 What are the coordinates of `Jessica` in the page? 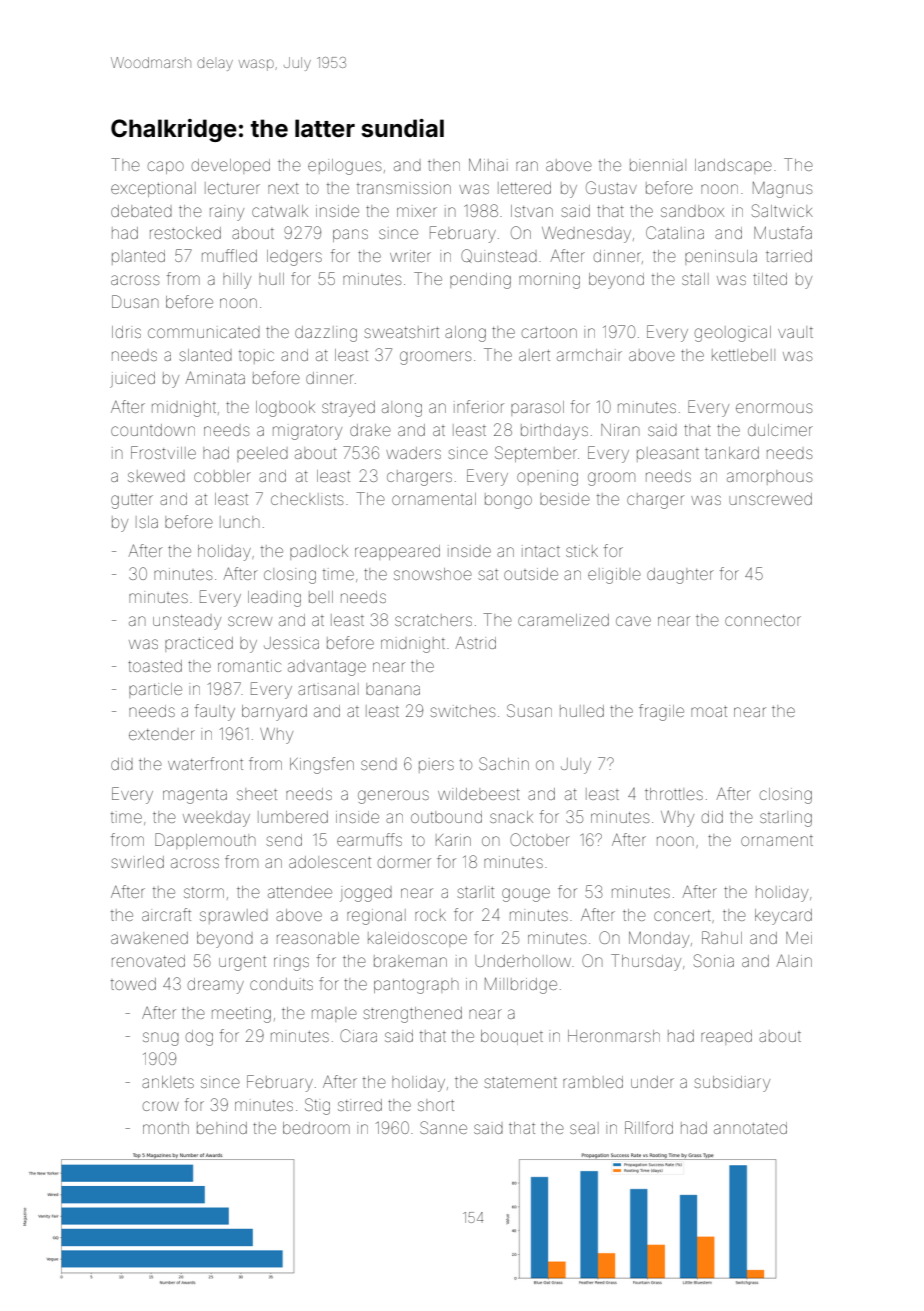 It's located at (291, 643).
